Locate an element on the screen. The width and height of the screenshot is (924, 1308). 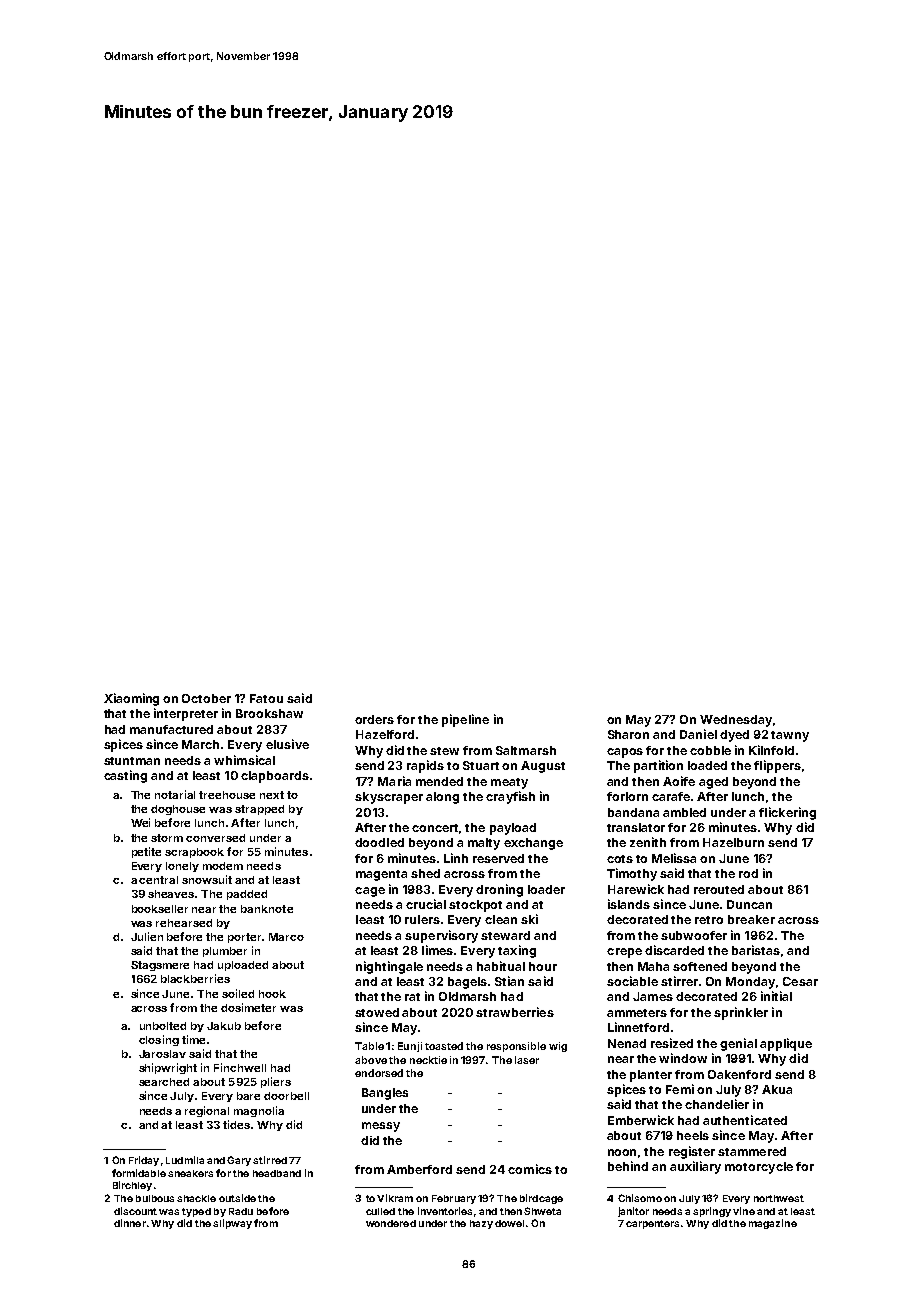
Wednesday is located at coordinates (736, 721).
